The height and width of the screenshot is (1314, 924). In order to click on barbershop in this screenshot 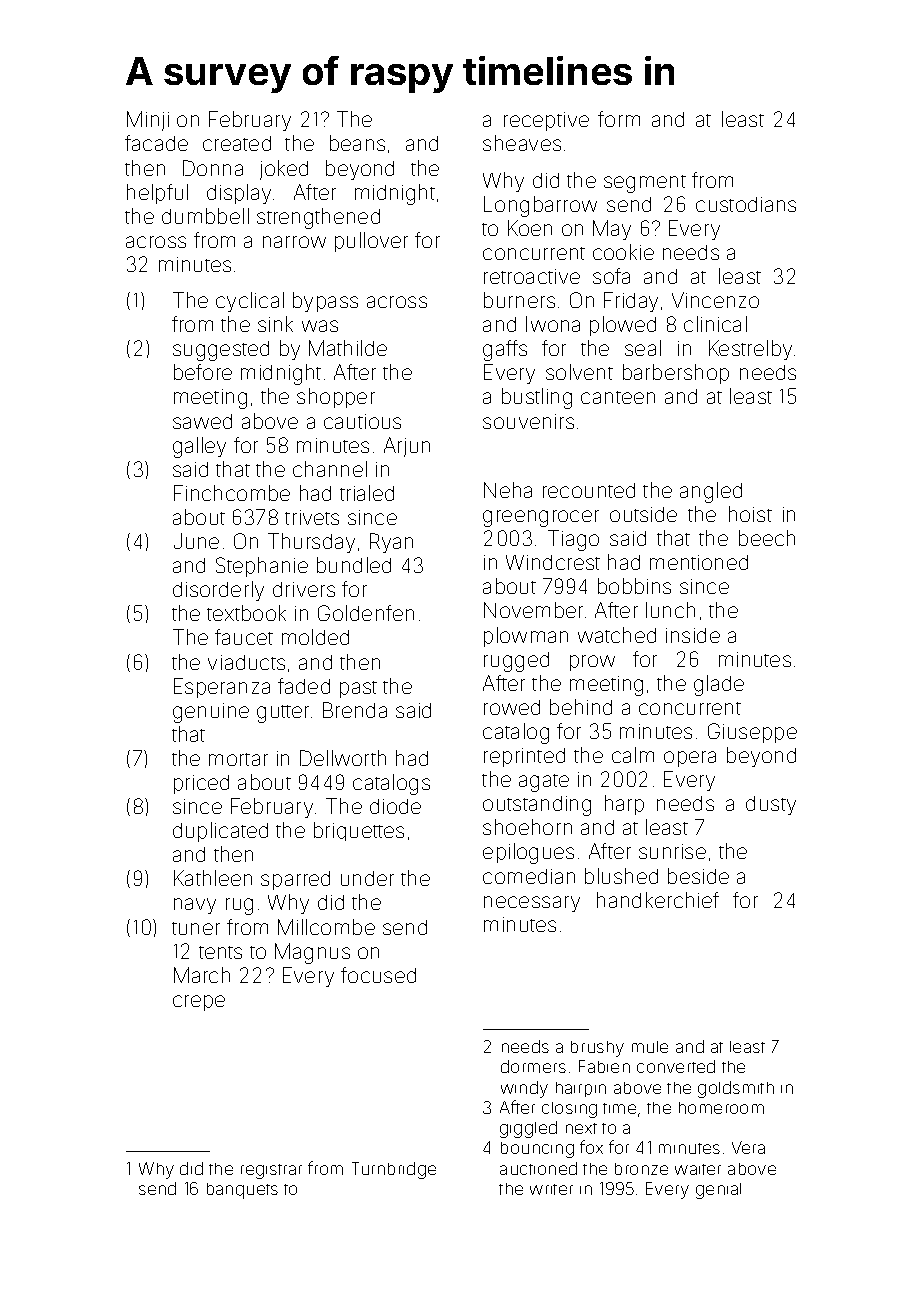, I will do `click(676, 374)`.
